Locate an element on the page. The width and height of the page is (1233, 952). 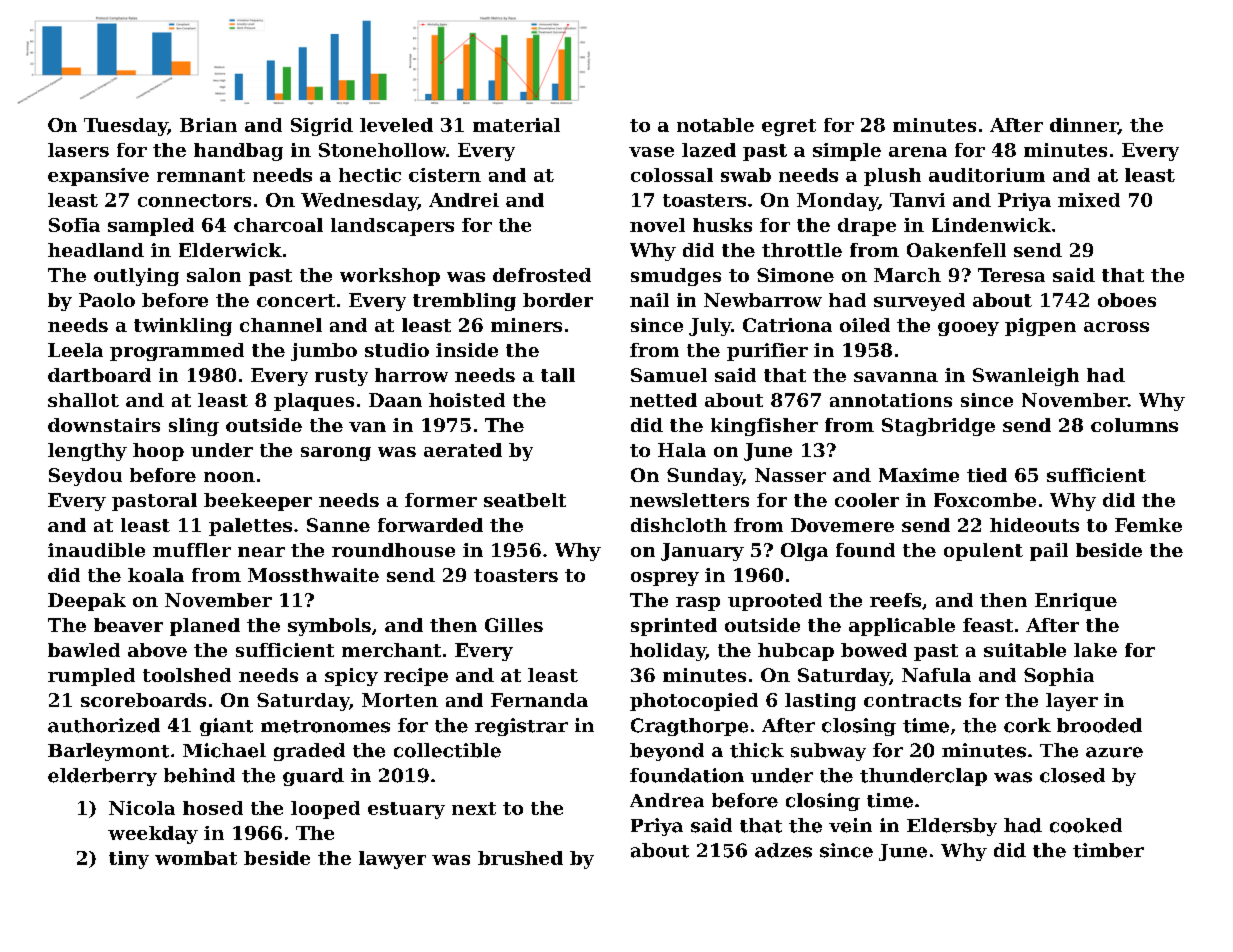
osprey is located at coordinates (665, 579).
